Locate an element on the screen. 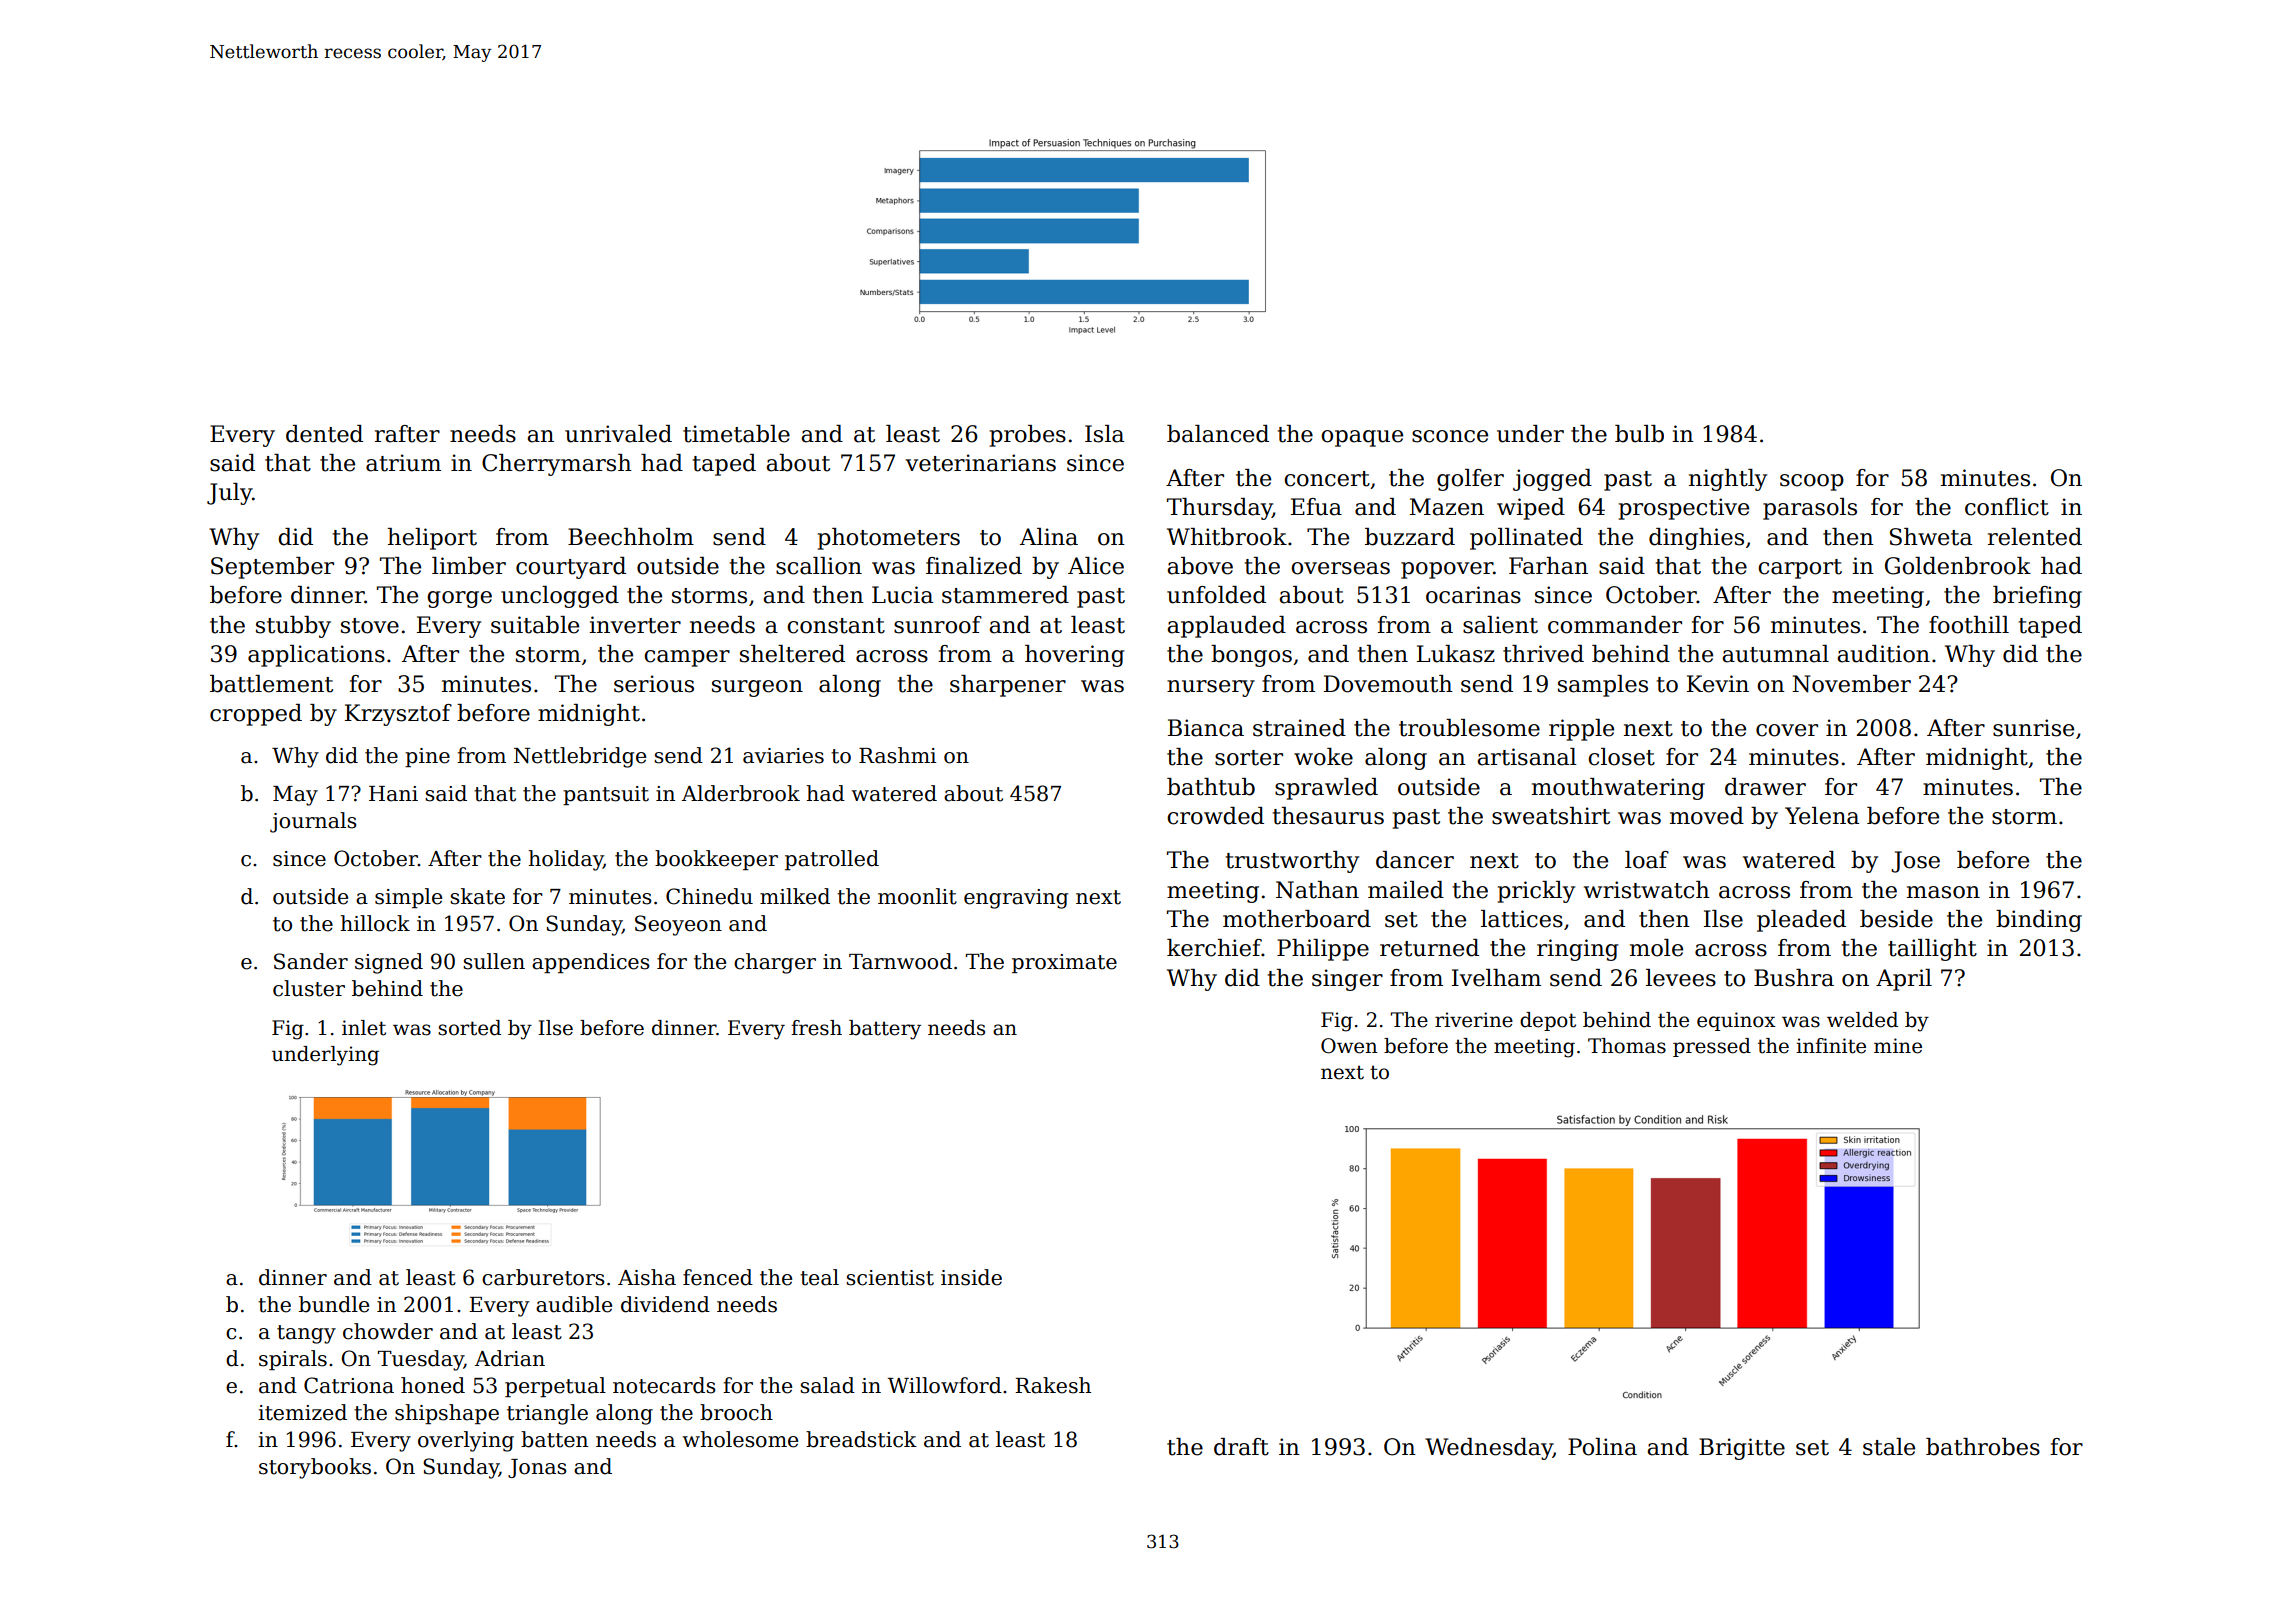  binding is located at coordinates (2039, 921).
